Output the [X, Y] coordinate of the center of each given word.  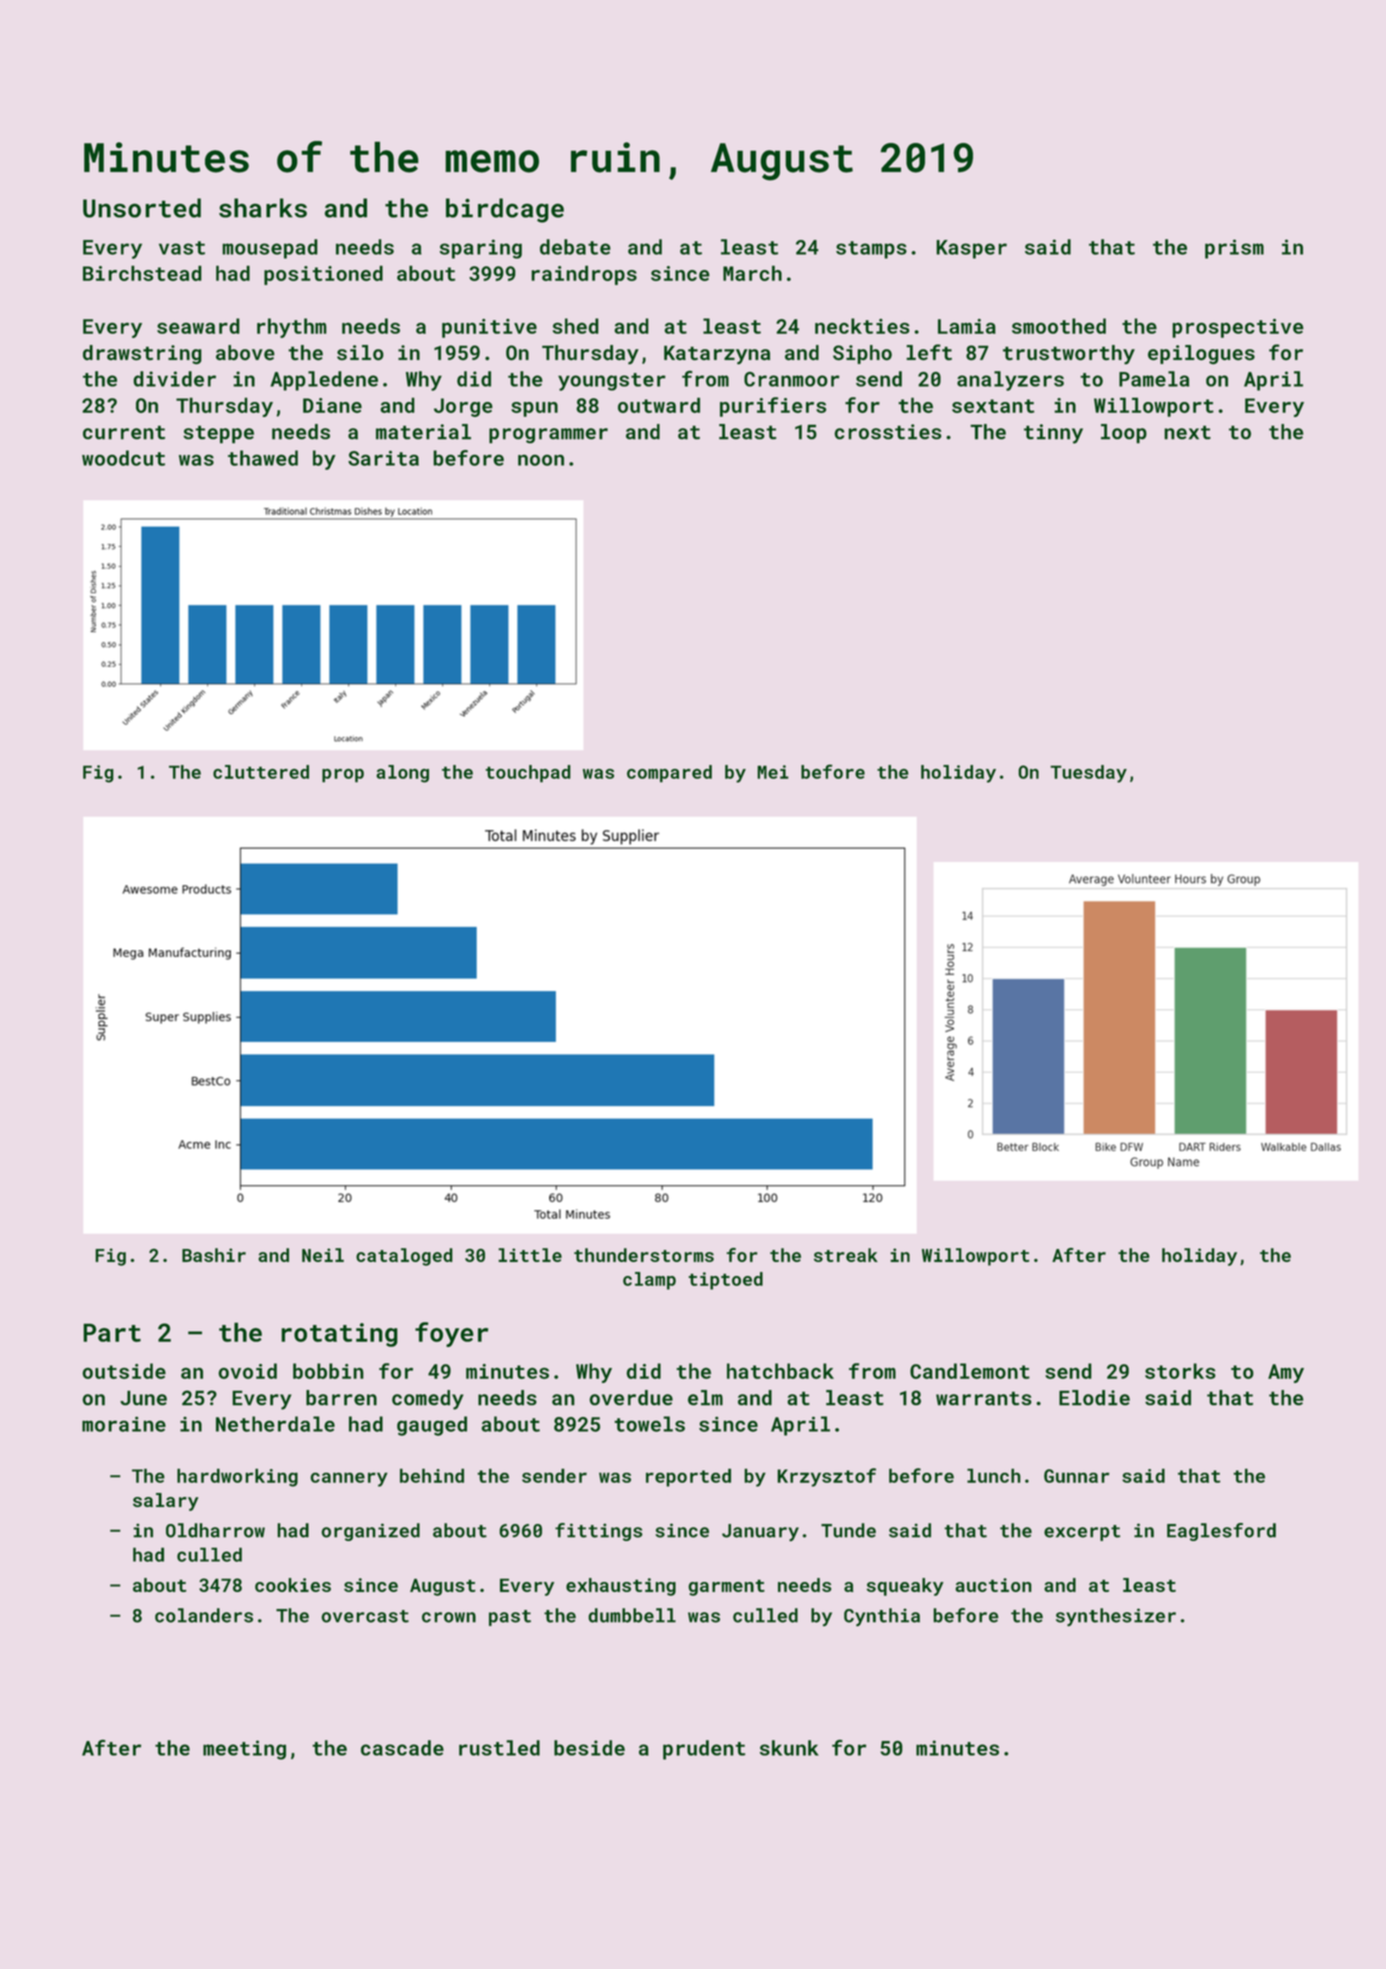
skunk [789, 1748]
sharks [263, 208]
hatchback [780, 1371]
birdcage [505, 210]
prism [1234, 249]
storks [1180, 1371]
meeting [244, 1750]
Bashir [214, 1255]
